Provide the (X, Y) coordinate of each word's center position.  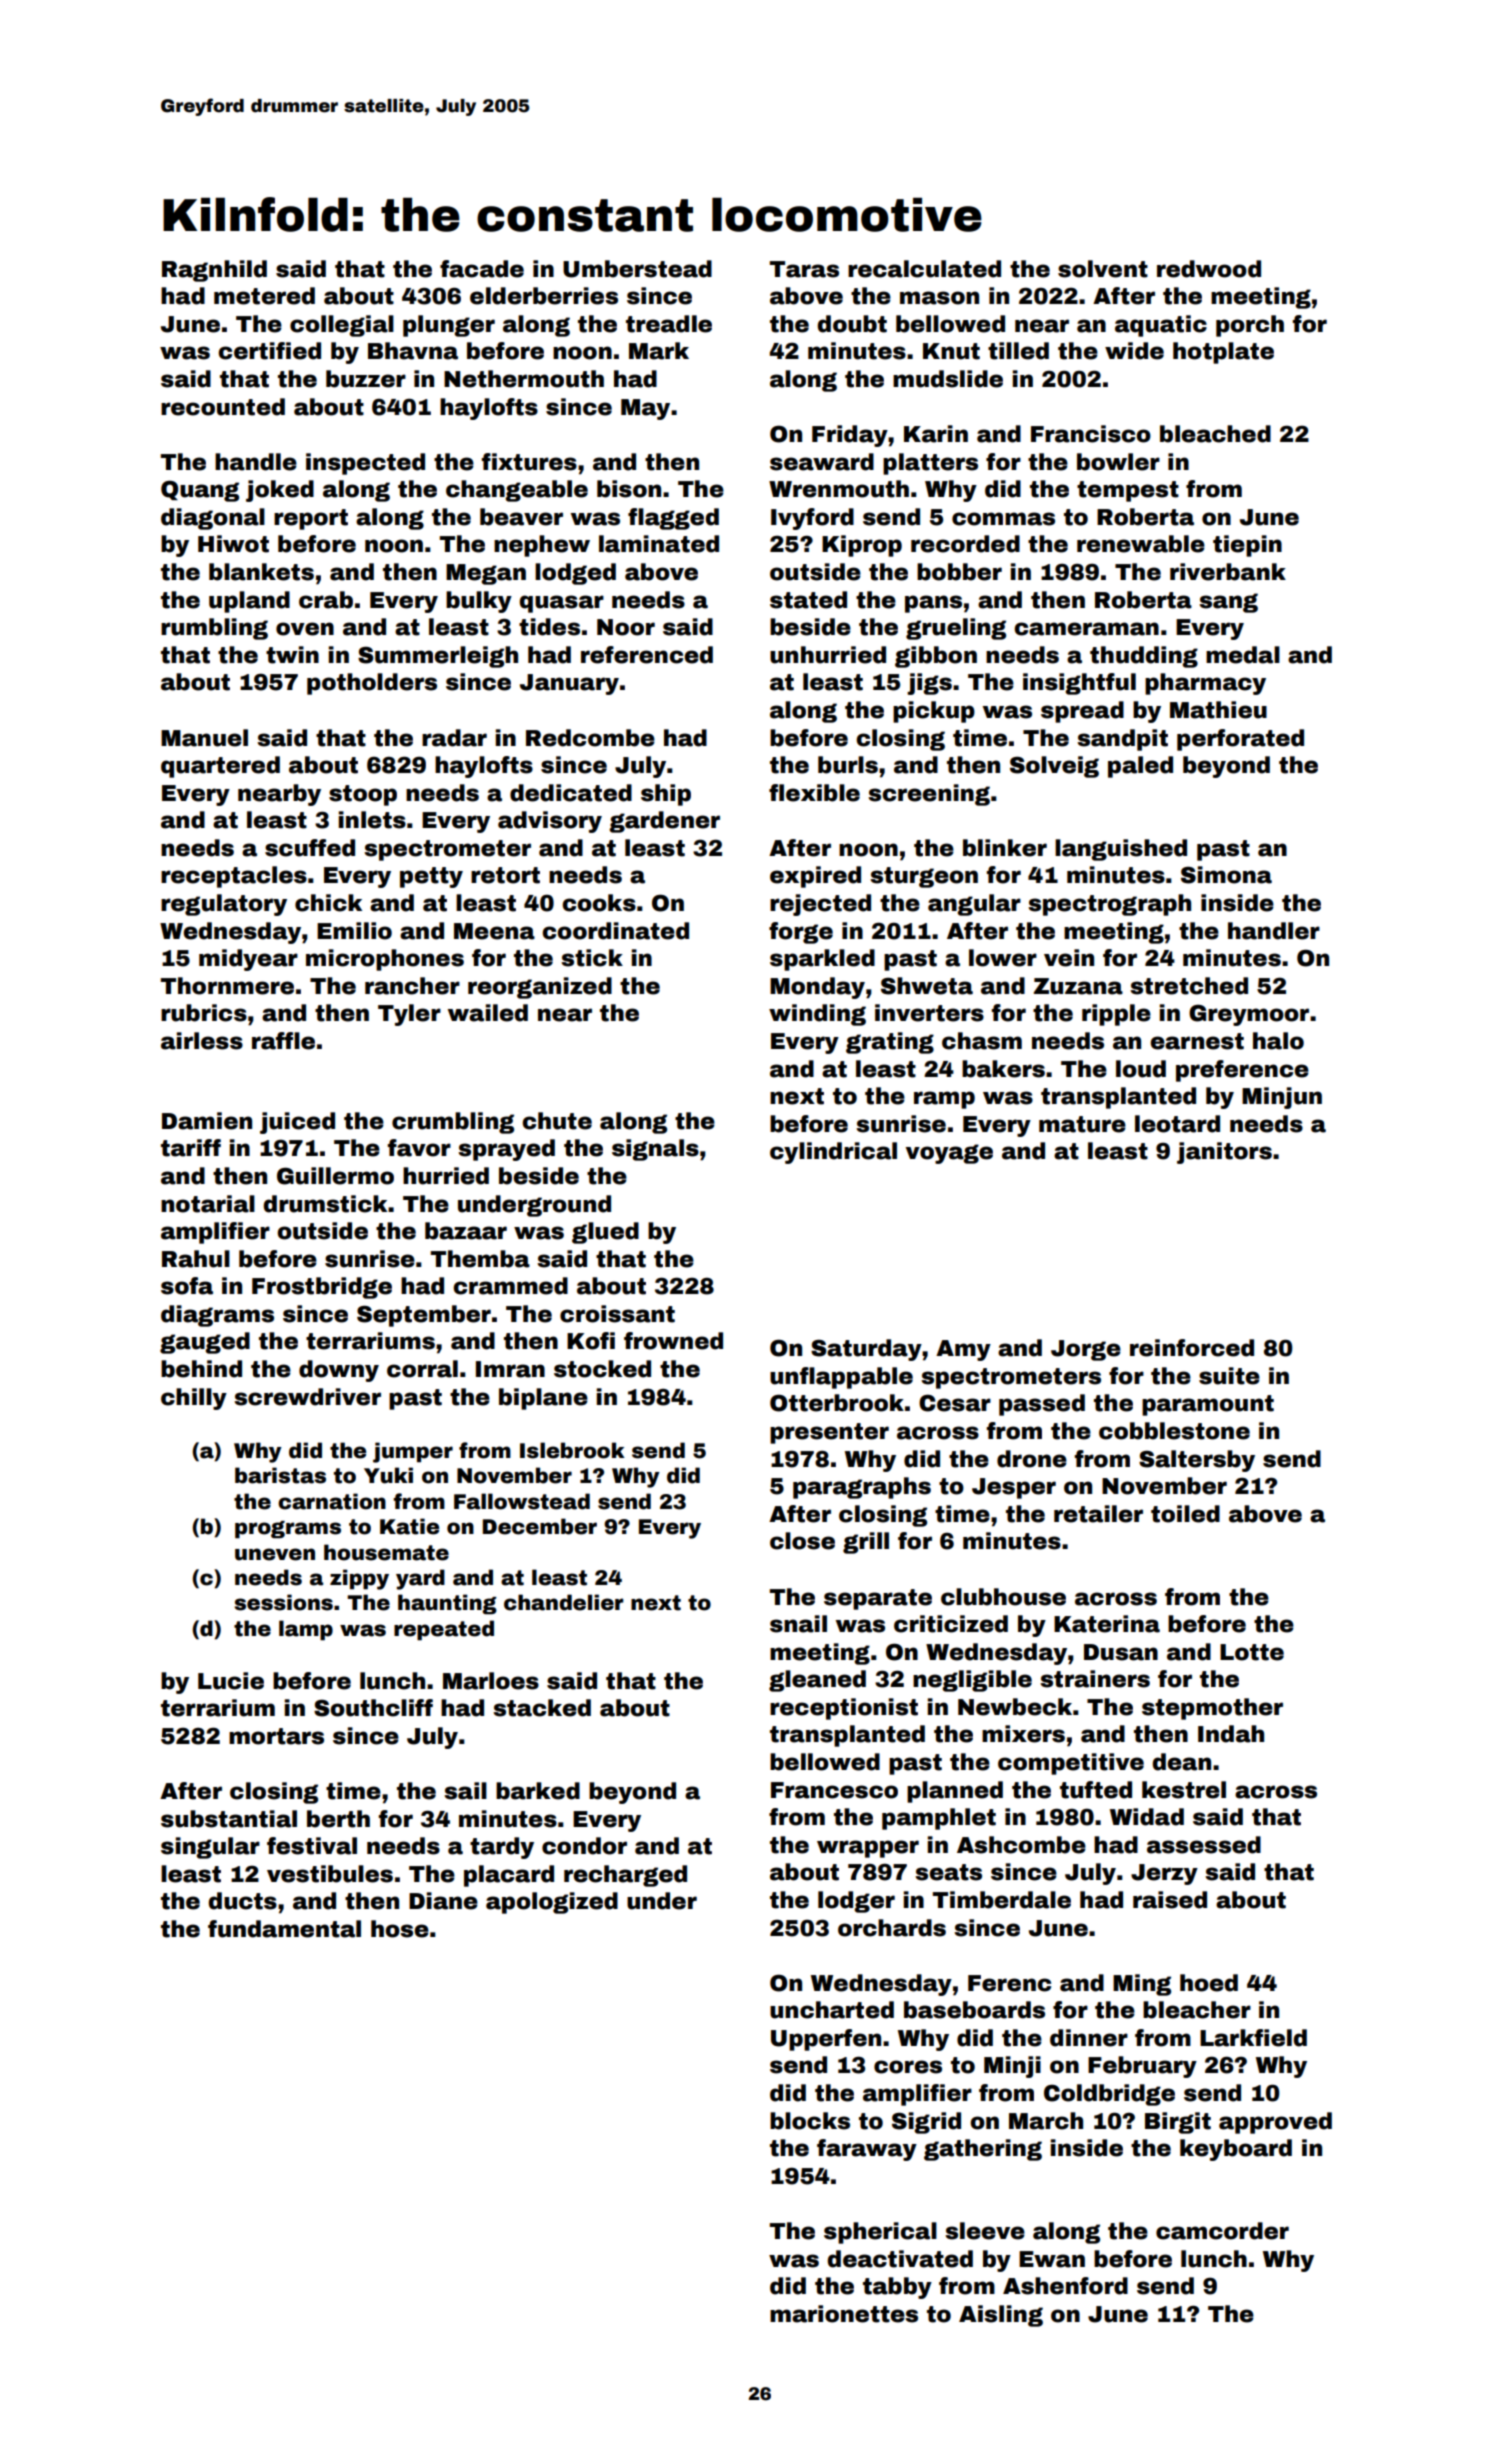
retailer (1098, 1514)
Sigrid (926, 2123)
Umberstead (637, 269)
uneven (275, 1554)
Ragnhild (214, 271)
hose (400, 1929)
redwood (1209, 269)
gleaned (817, 1681)
